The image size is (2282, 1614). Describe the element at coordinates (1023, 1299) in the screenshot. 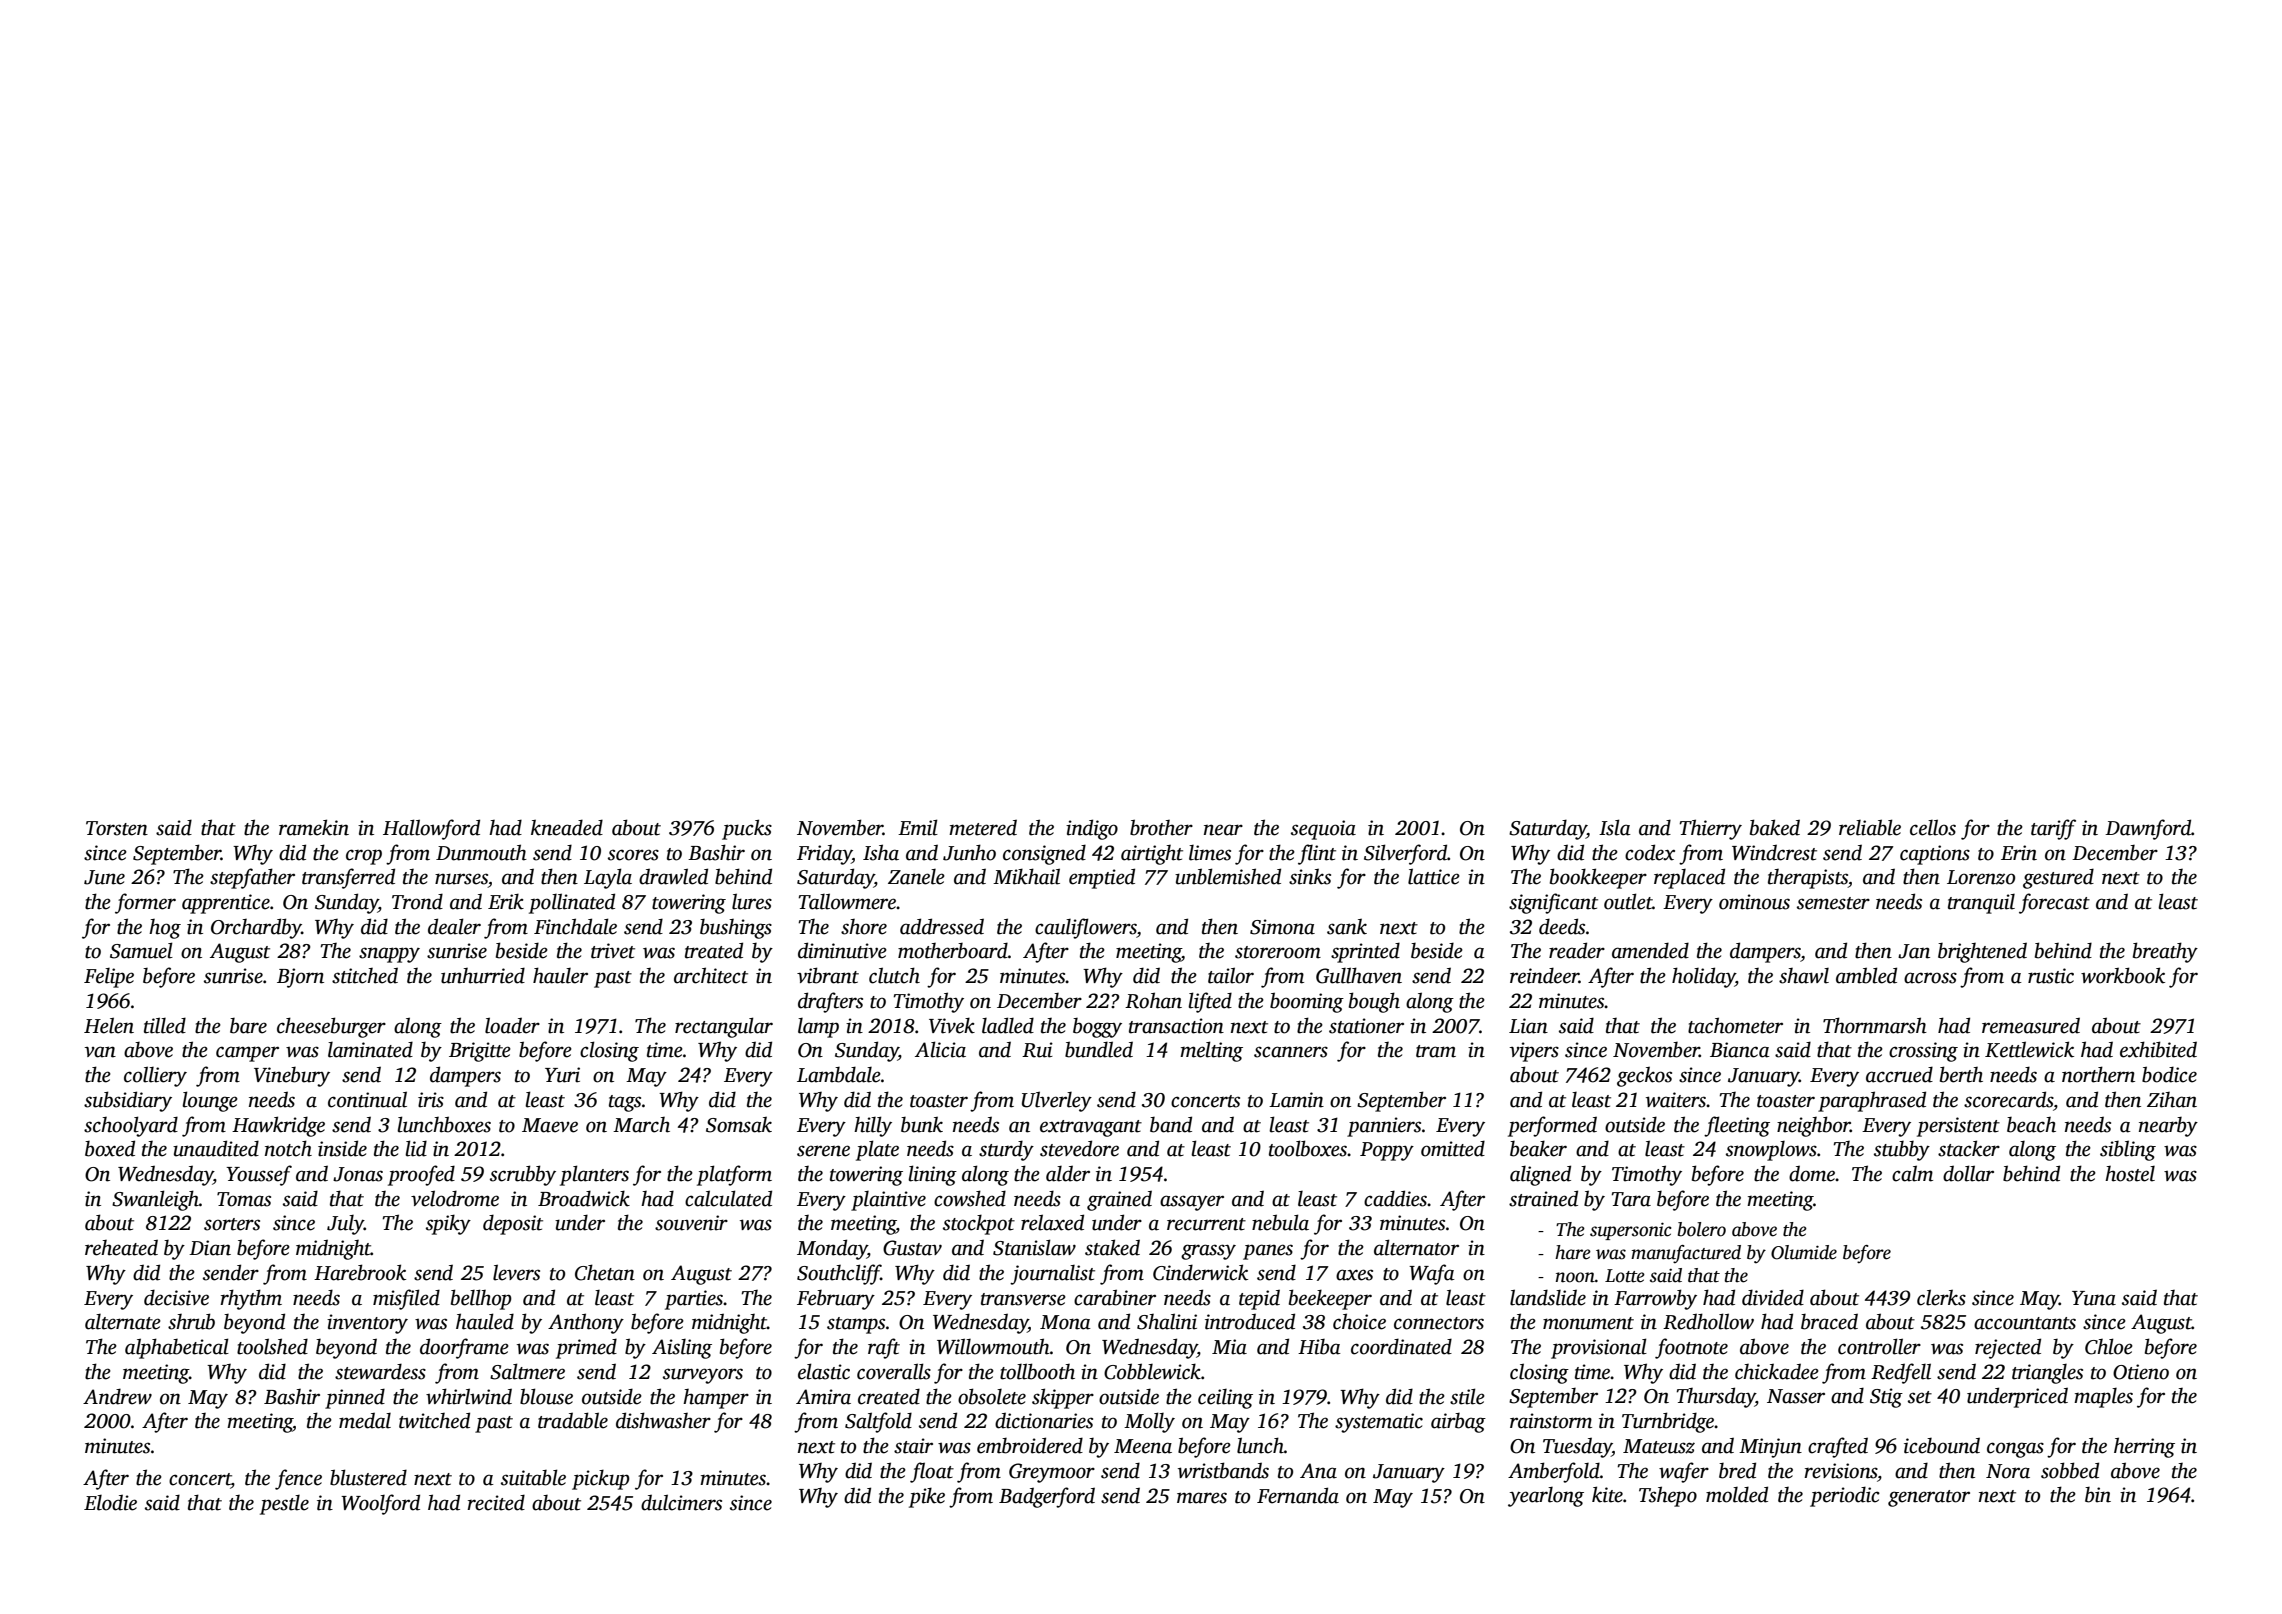

I see `transverse` at that location.
